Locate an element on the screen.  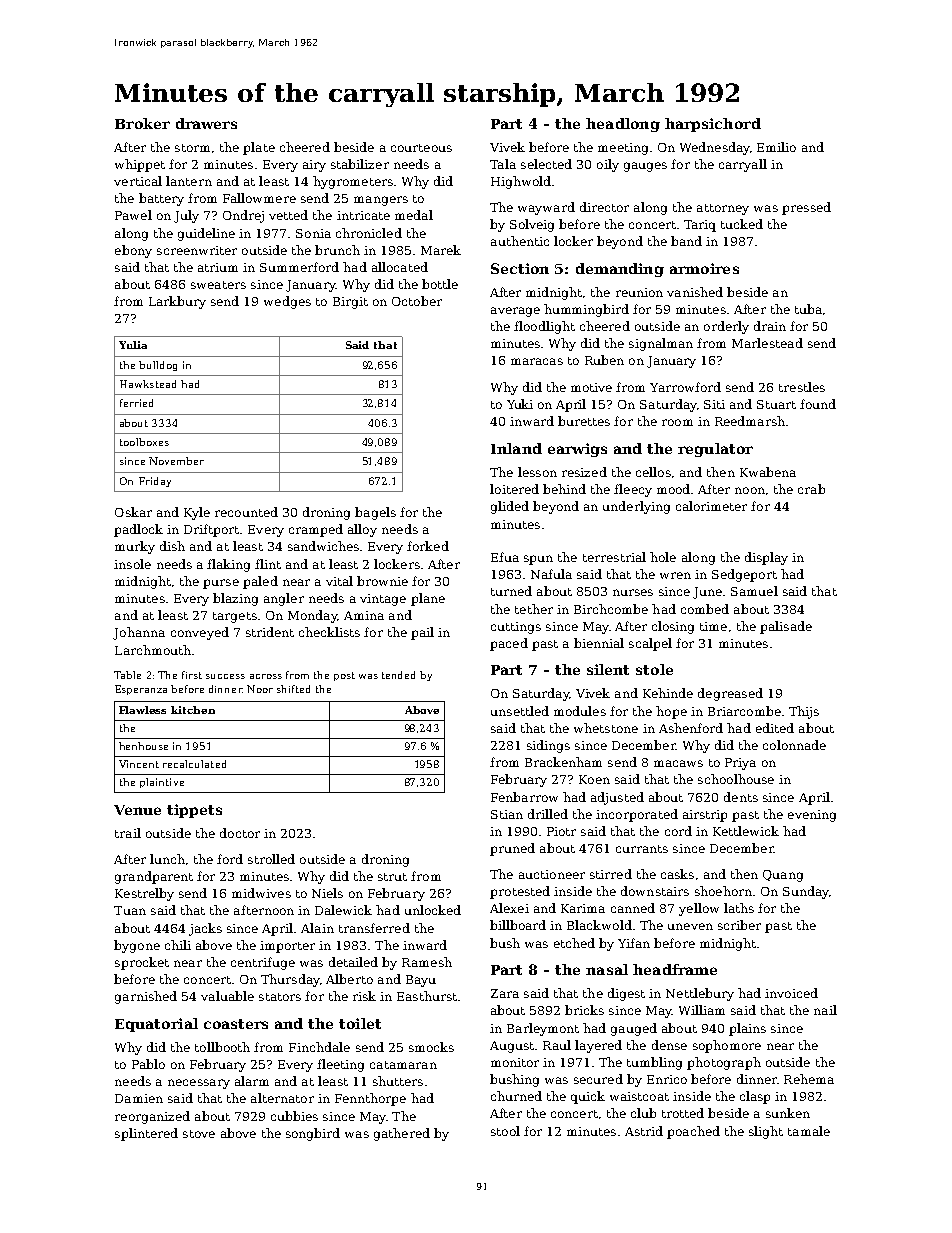
strut is located at coordinates (392, 877).
